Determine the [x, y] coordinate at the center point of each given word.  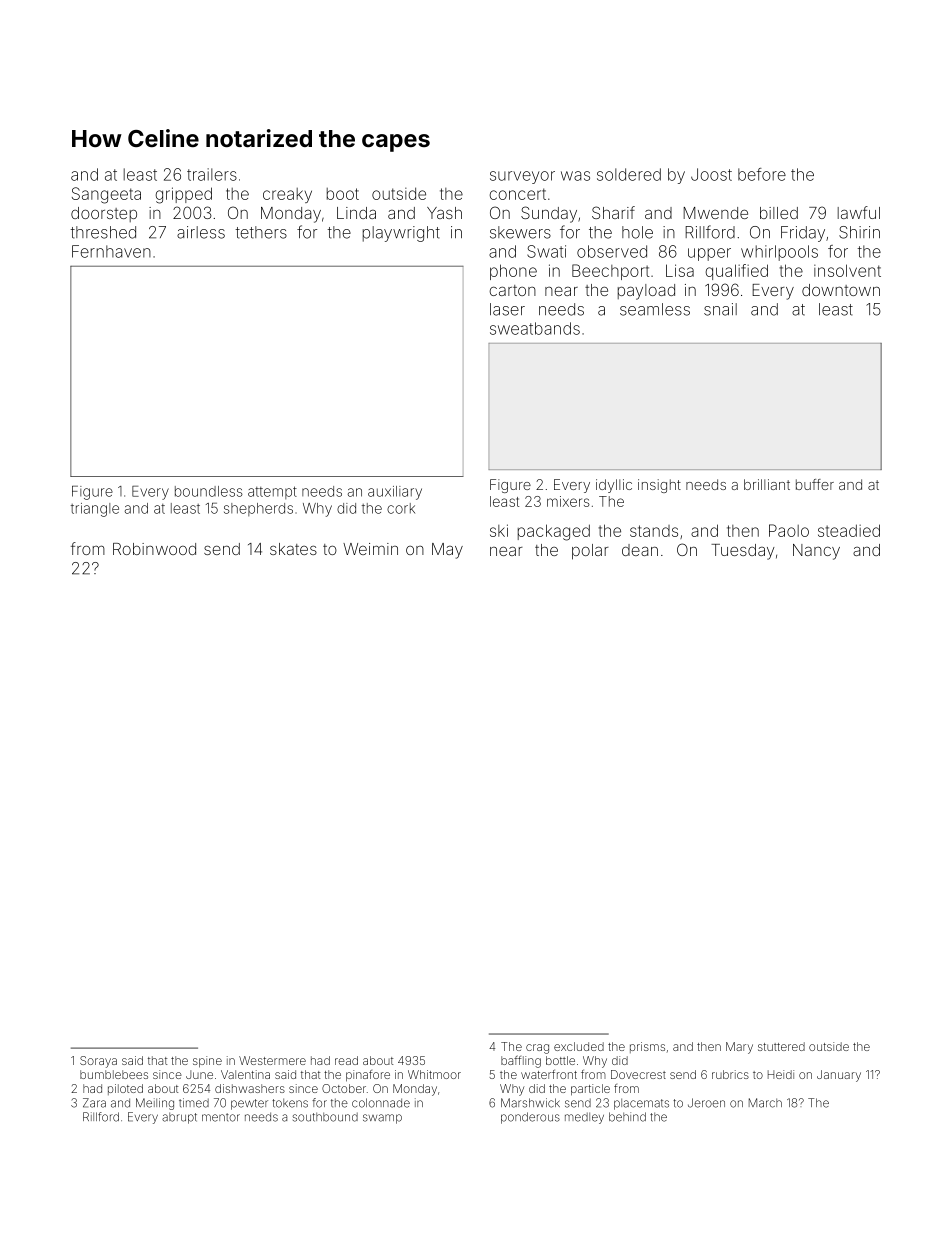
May [447, 551]
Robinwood [154, 549]
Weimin [370, 549]
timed [194, 1103]
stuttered [781, 1046]
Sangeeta [106, 195]
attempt [272, 492]
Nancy [816, 552]
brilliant [767, 484]
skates [293, 549]
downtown [841, 290]
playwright [401, 234]
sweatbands [535, 328]
